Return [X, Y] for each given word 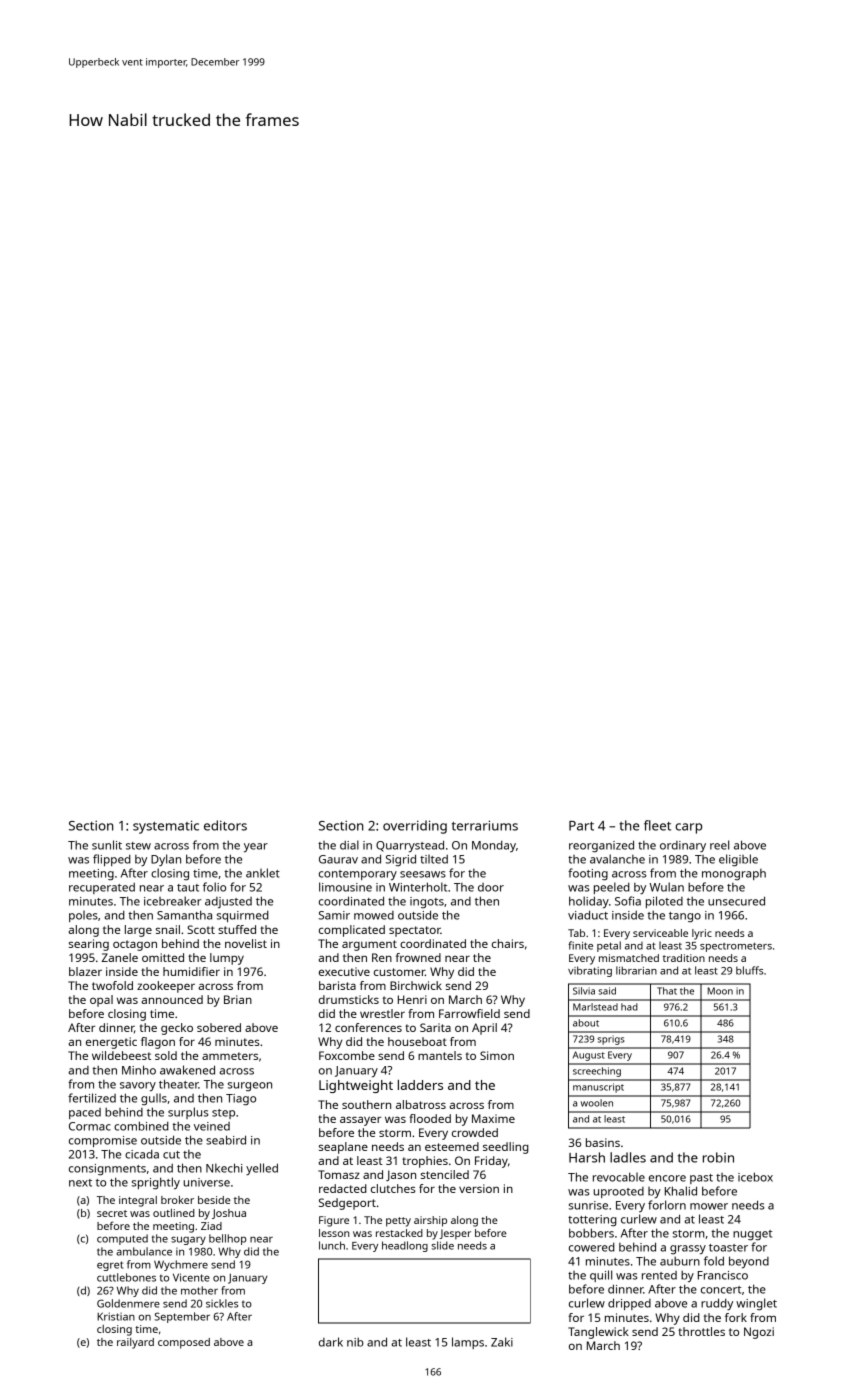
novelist [246, 943]
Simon [497, 1055]
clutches [393, 1188]
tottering [592, 1221]
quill [601, 1276]
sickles [222, 1303]
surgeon [250, 1087]
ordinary [683, 846]
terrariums [485, 825]
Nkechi [224, 1168]
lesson [334, 1233]
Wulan [667, 887]
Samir [334, 915]
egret [110, 1266]
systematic [166, 827]
